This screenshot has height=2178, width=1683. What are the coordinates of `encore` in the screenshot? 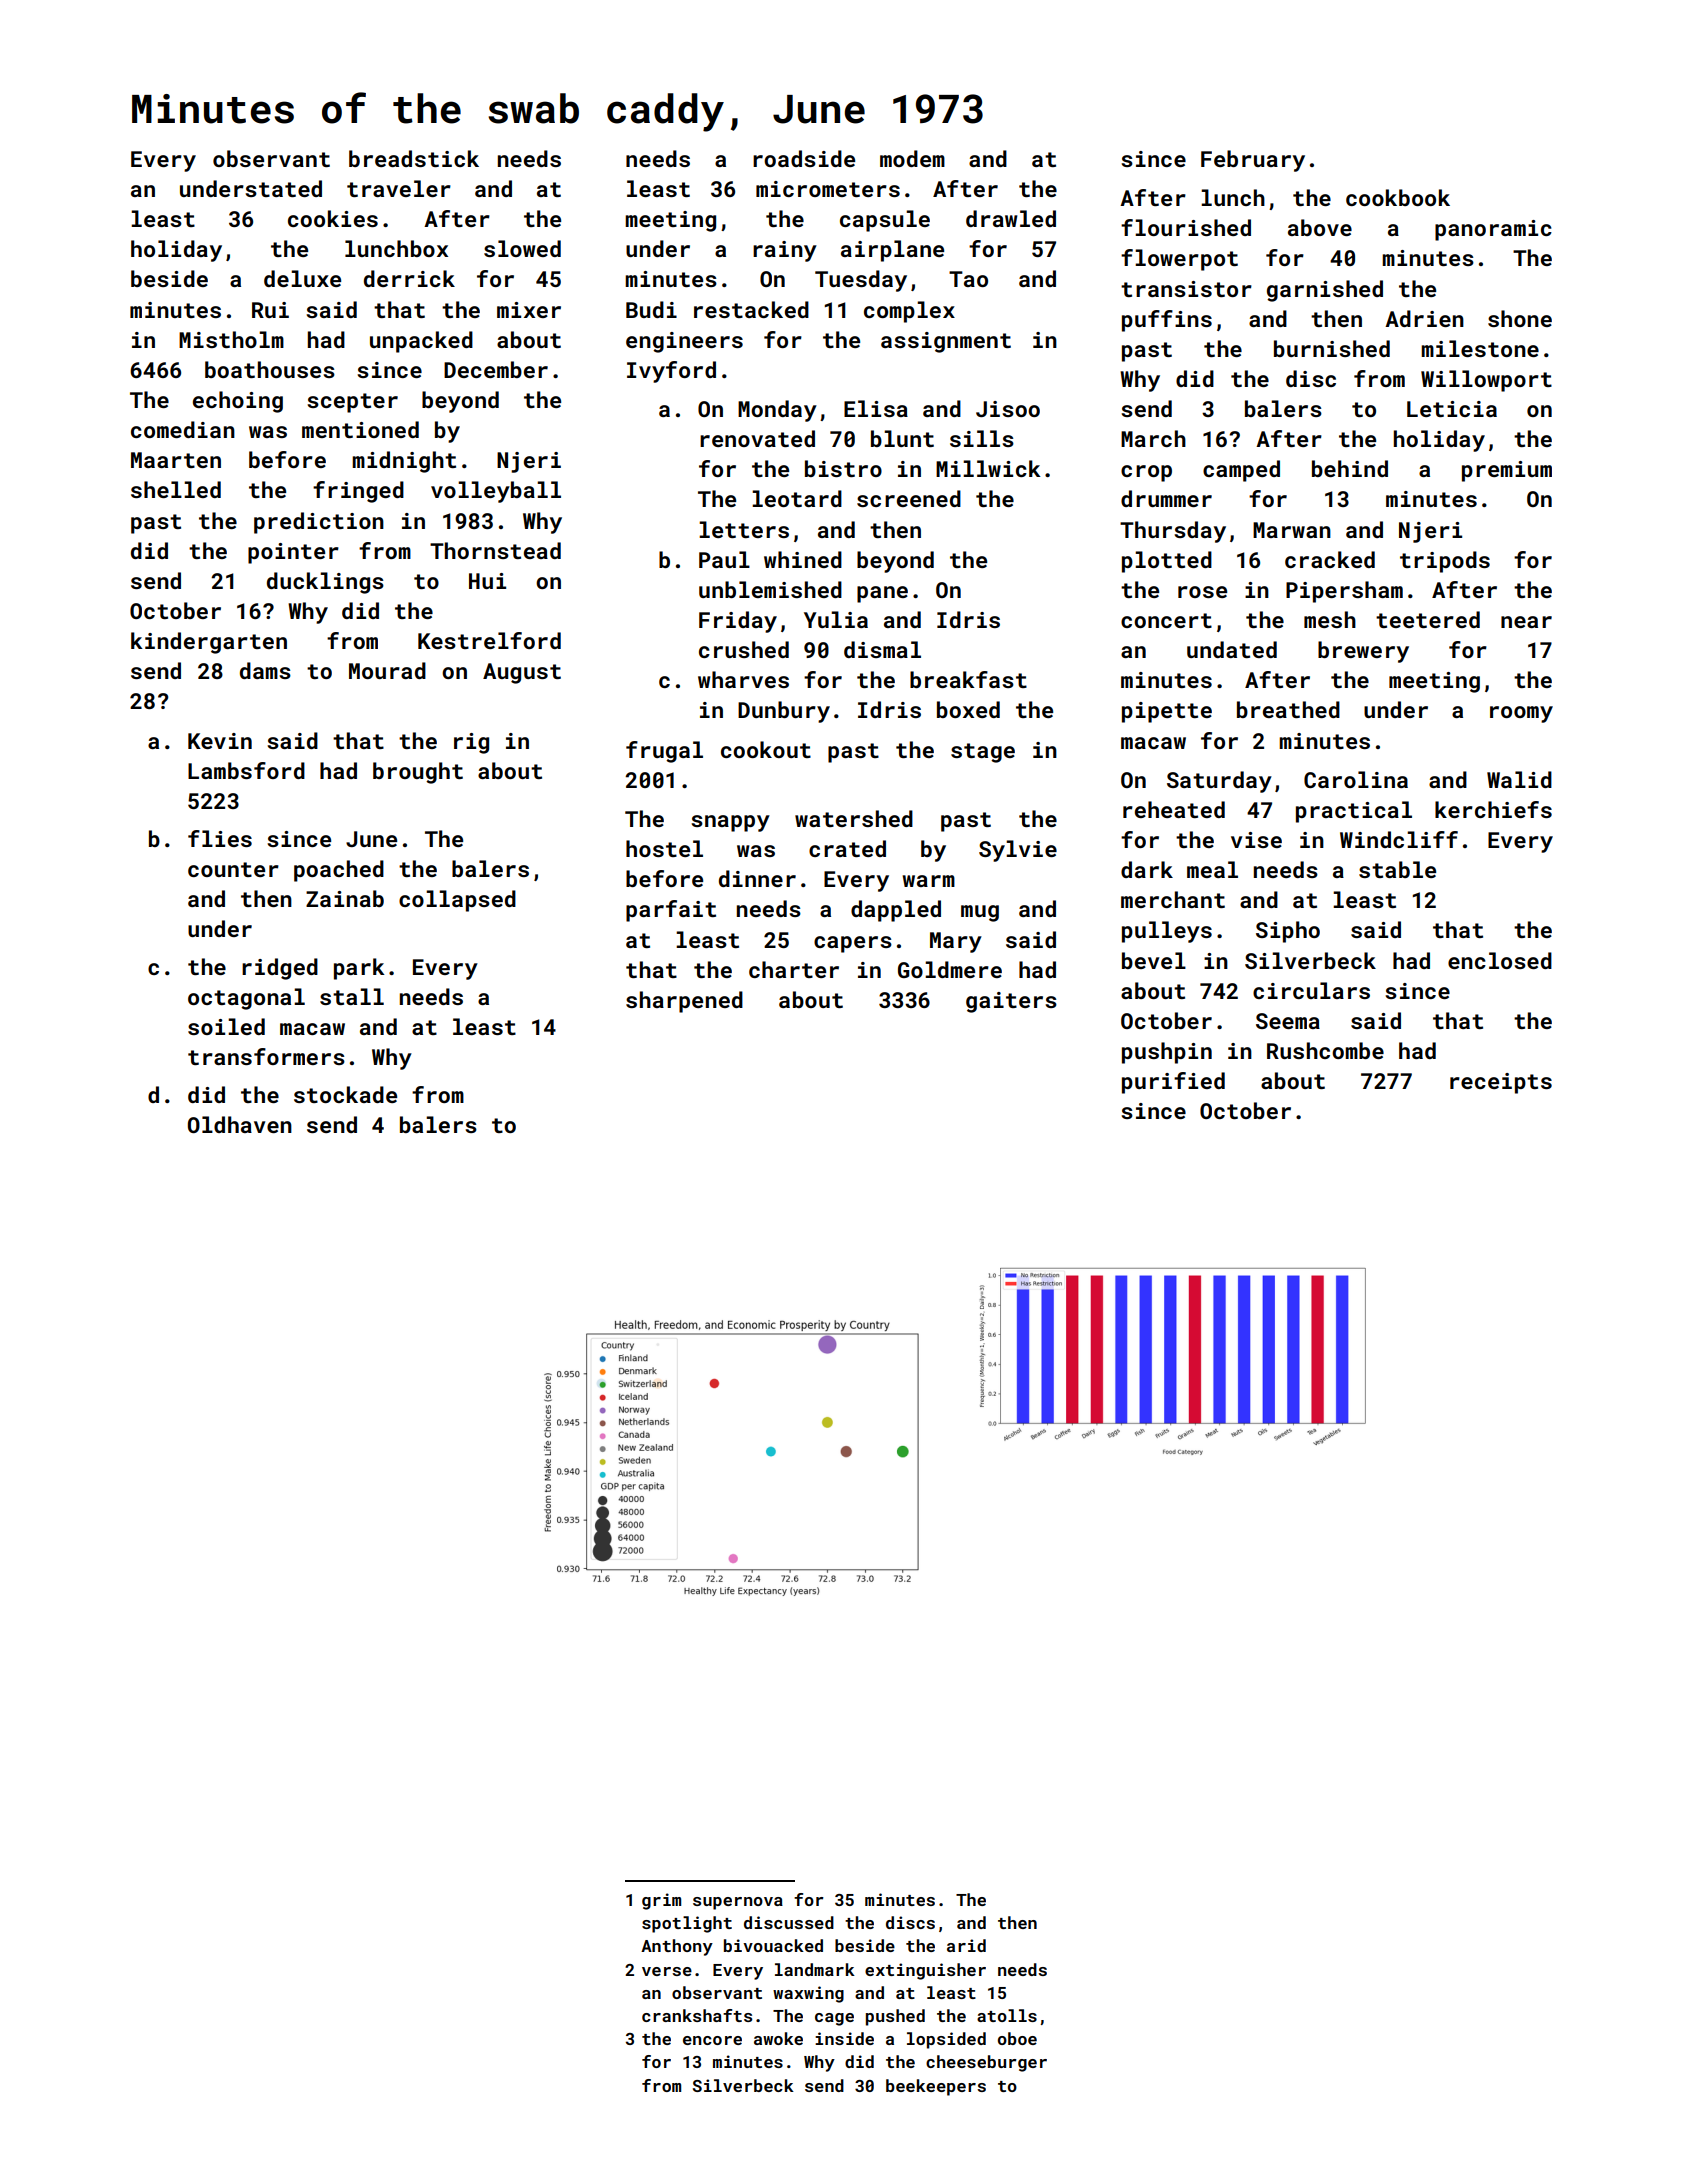 It's located at (712, 2040).
